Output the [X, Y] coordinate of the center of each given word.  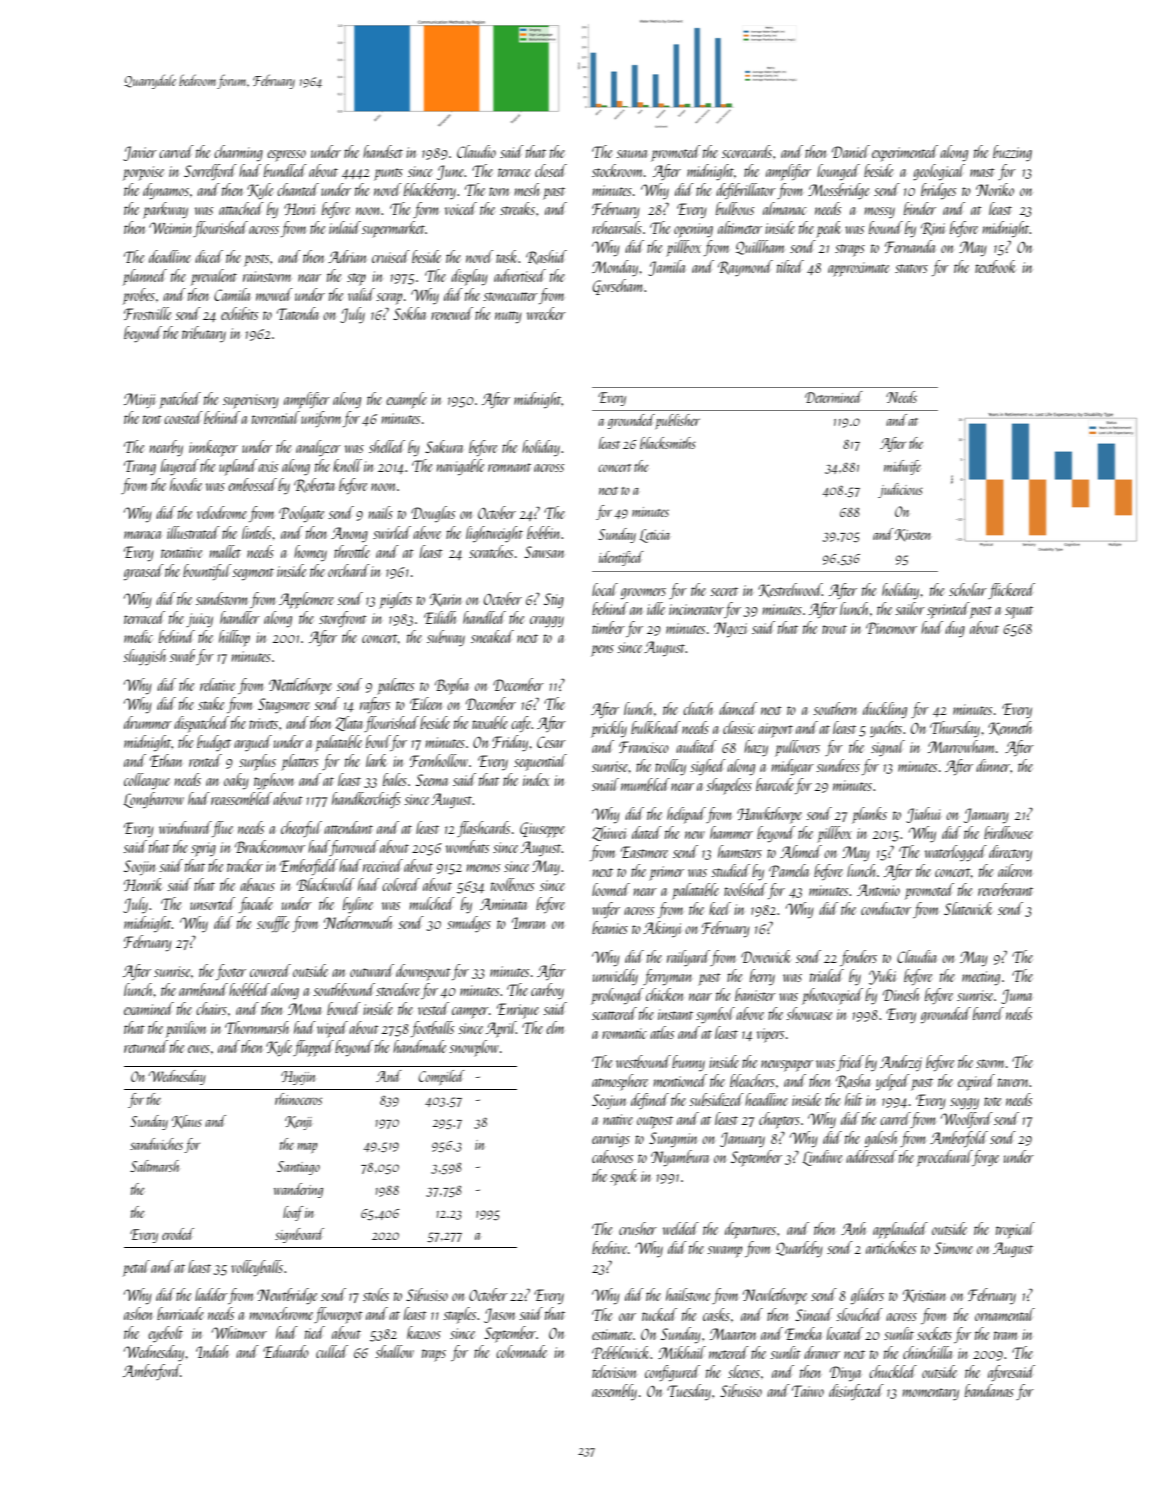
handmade [419, 1046]
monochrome [281, 1313]
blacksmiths [668, 443]
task [506, 256]
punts [388, 174]
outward [372, 970]
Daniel [851, 151]
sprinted [948, 610]
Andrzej [901, 1063]
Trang [140, 467]
